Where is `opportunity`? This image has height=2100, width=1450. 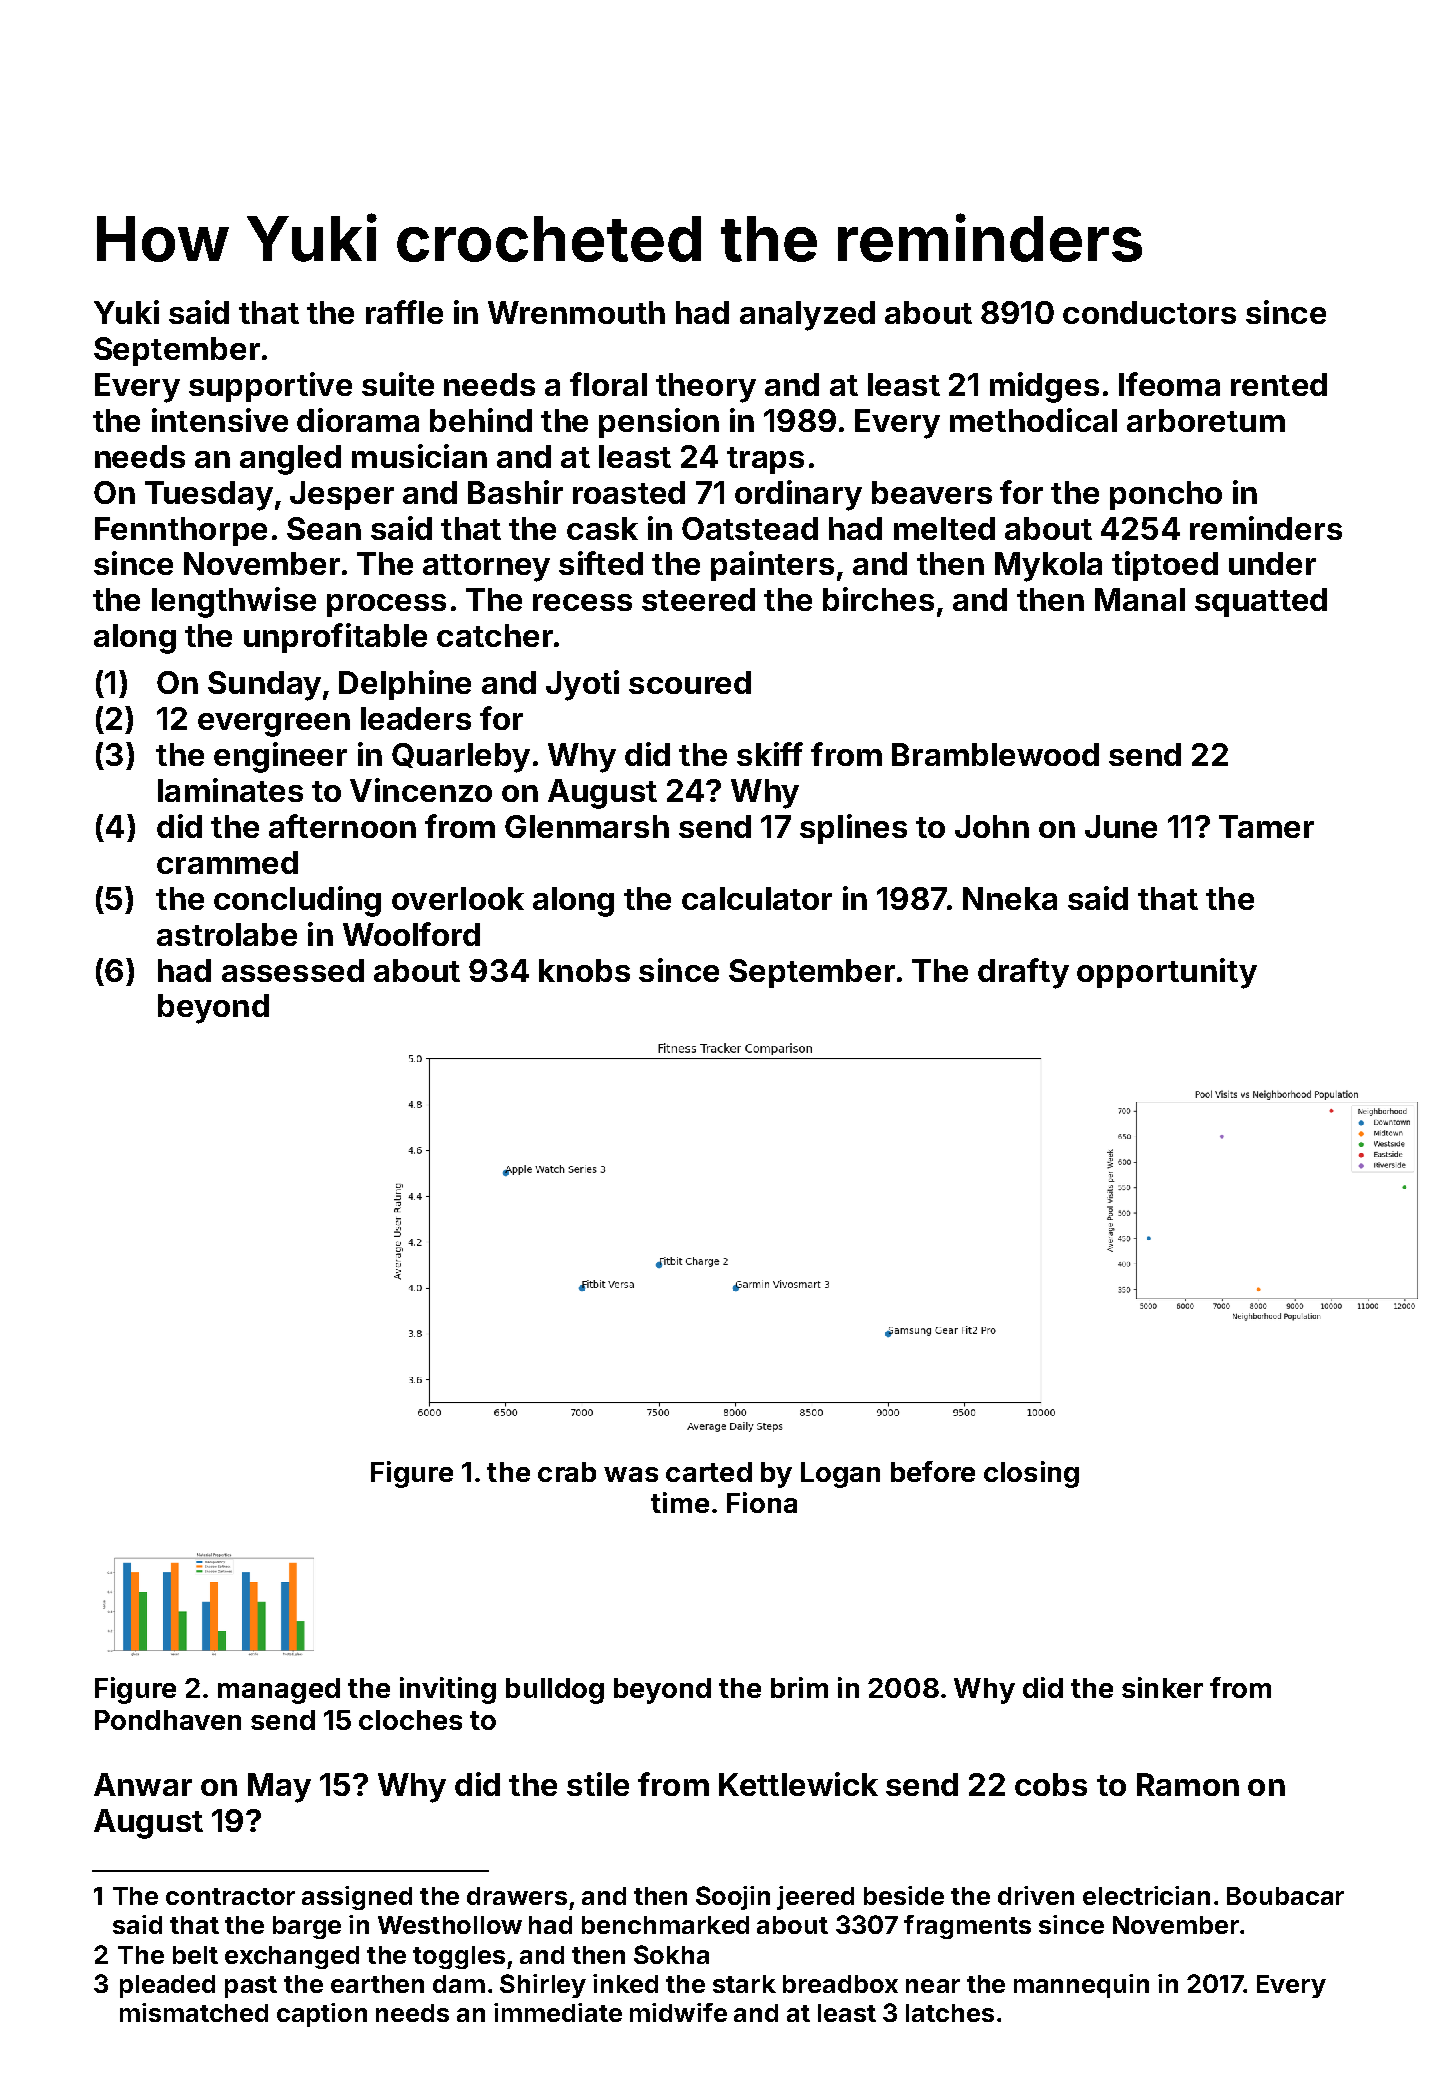 opportunity is located at coordinates (1167, 973).
